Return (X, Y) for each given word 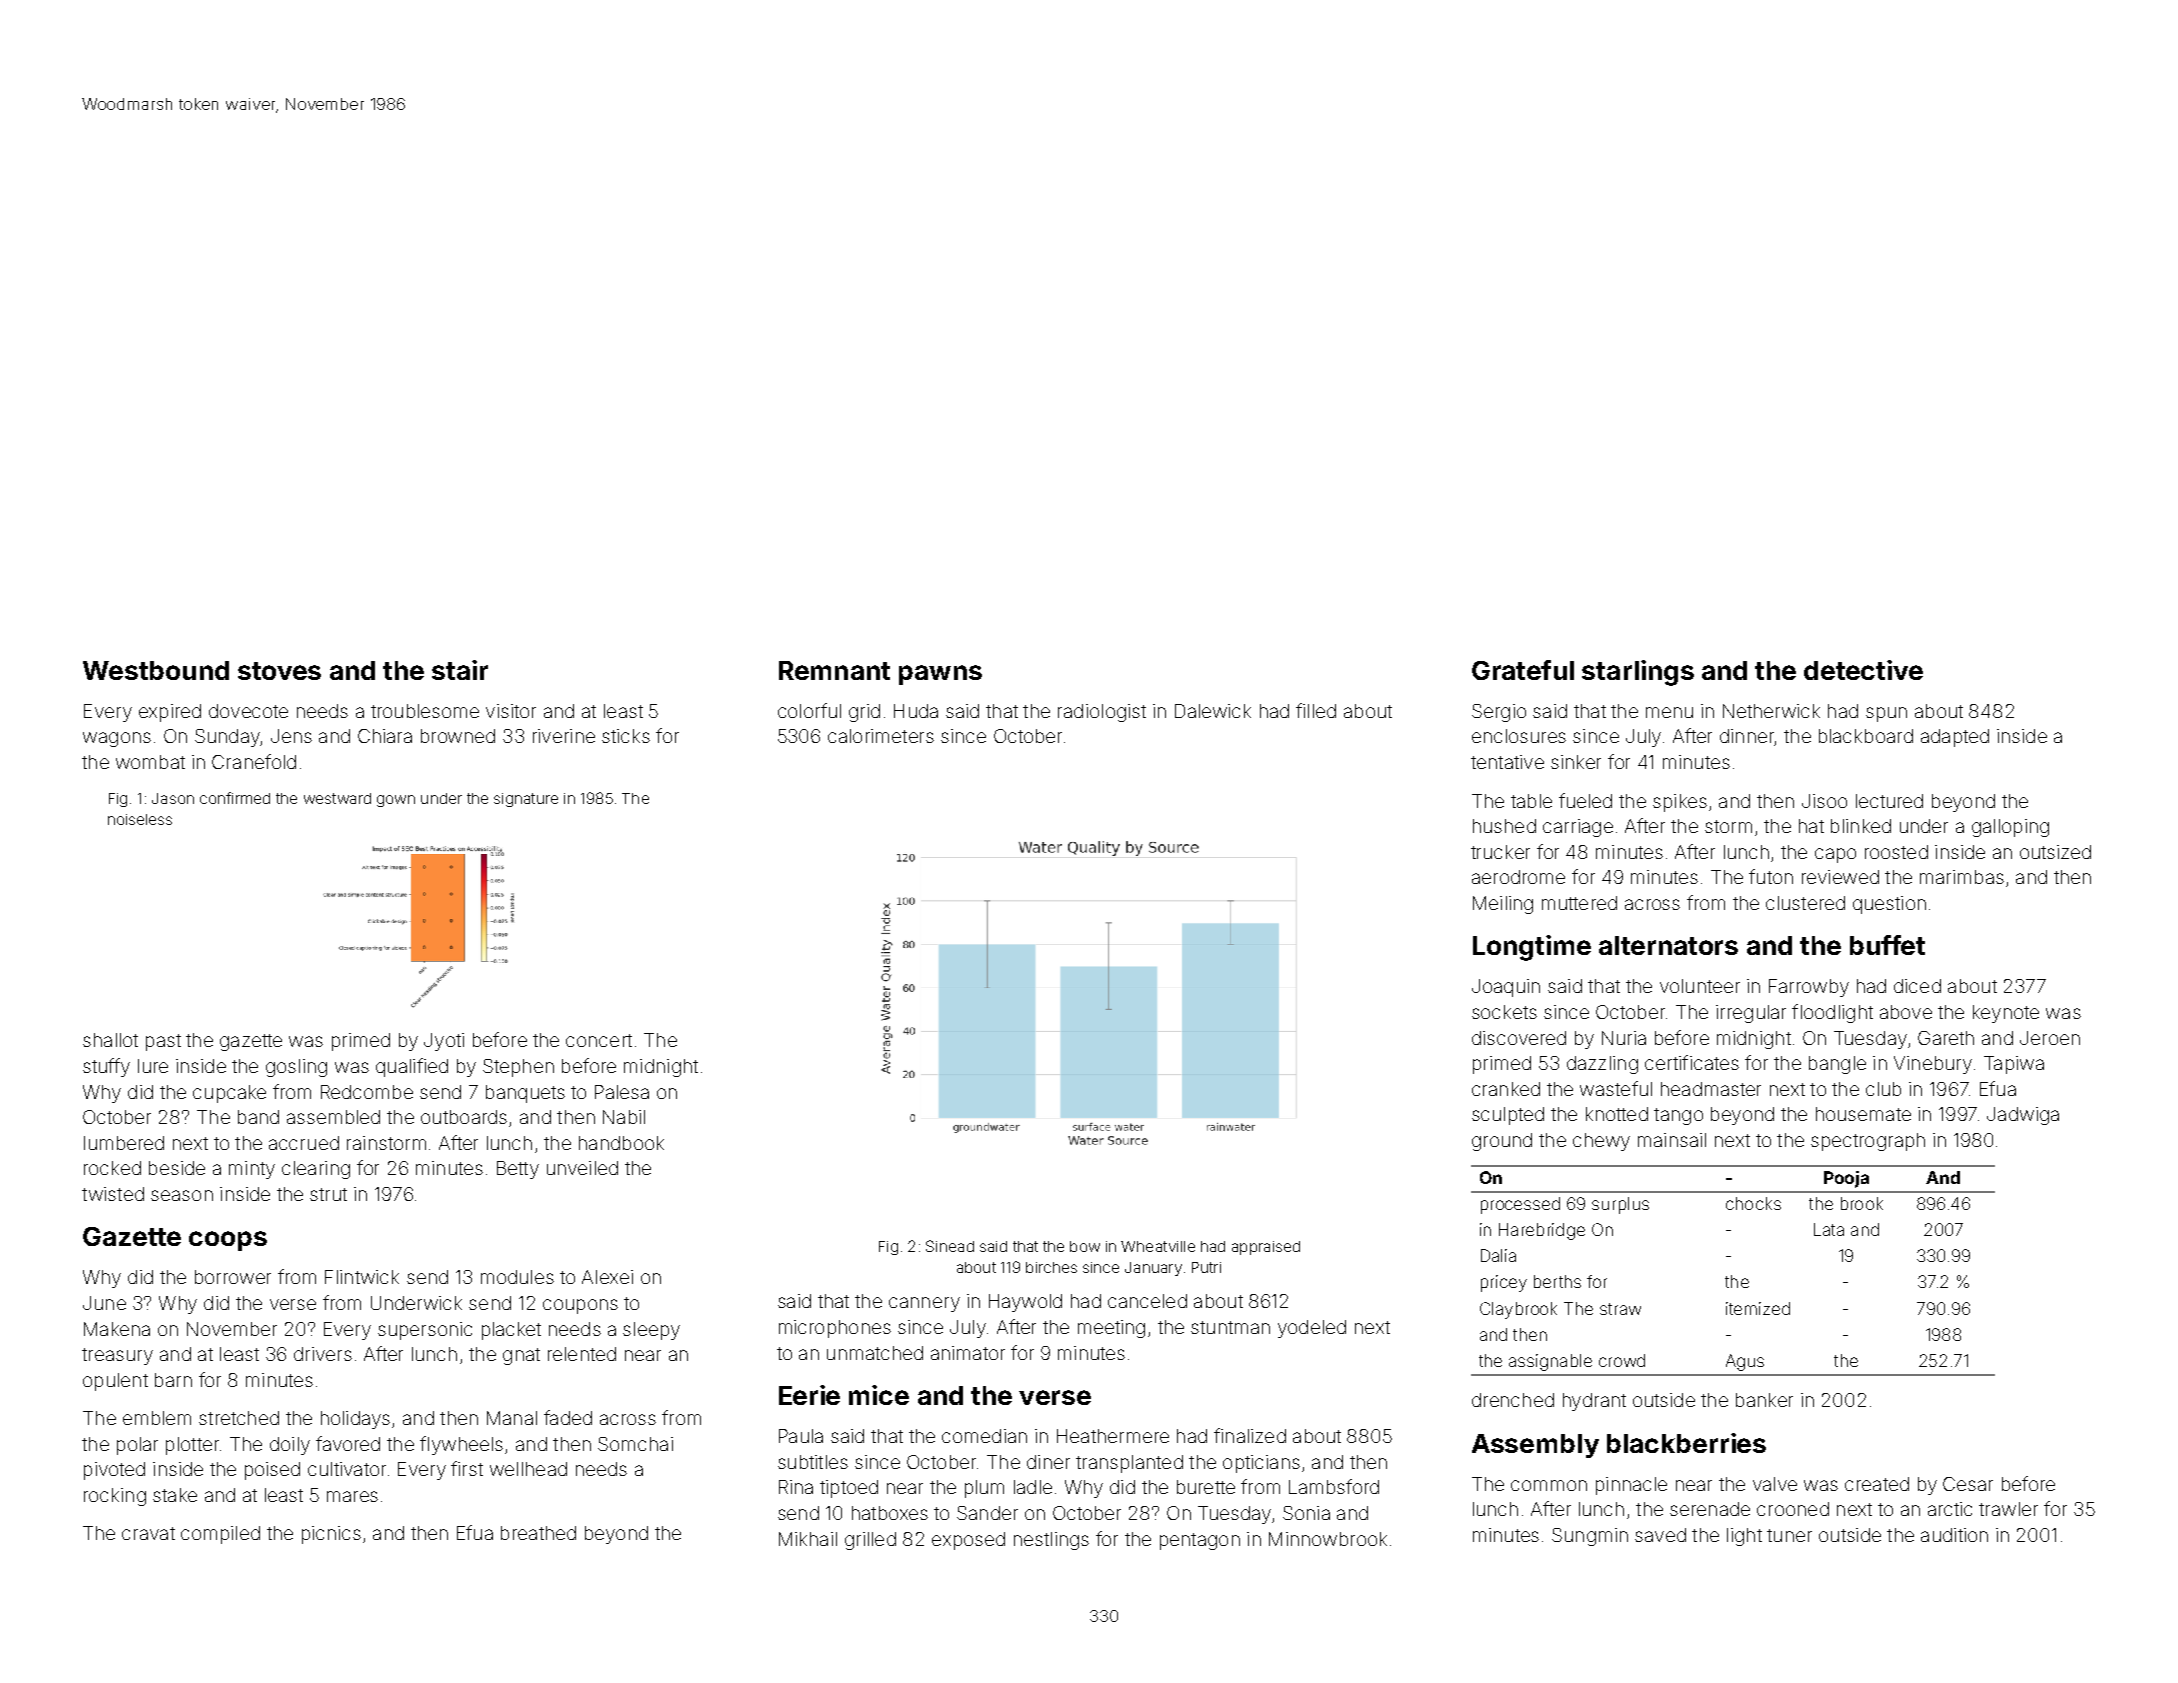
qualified (412, 1067)
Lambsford (1334, 1486)
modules (517, 1277)
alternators (1668, 945)
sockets (1504, 1012)
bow (1085, 1246)
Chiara (385, 736)
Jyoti (444, 1042)
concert (599, 1040)
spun (1886, 714)
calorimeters (881, 736)
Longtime (1532, 948)
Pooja (1846, 1179)
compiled (220, 1535)
